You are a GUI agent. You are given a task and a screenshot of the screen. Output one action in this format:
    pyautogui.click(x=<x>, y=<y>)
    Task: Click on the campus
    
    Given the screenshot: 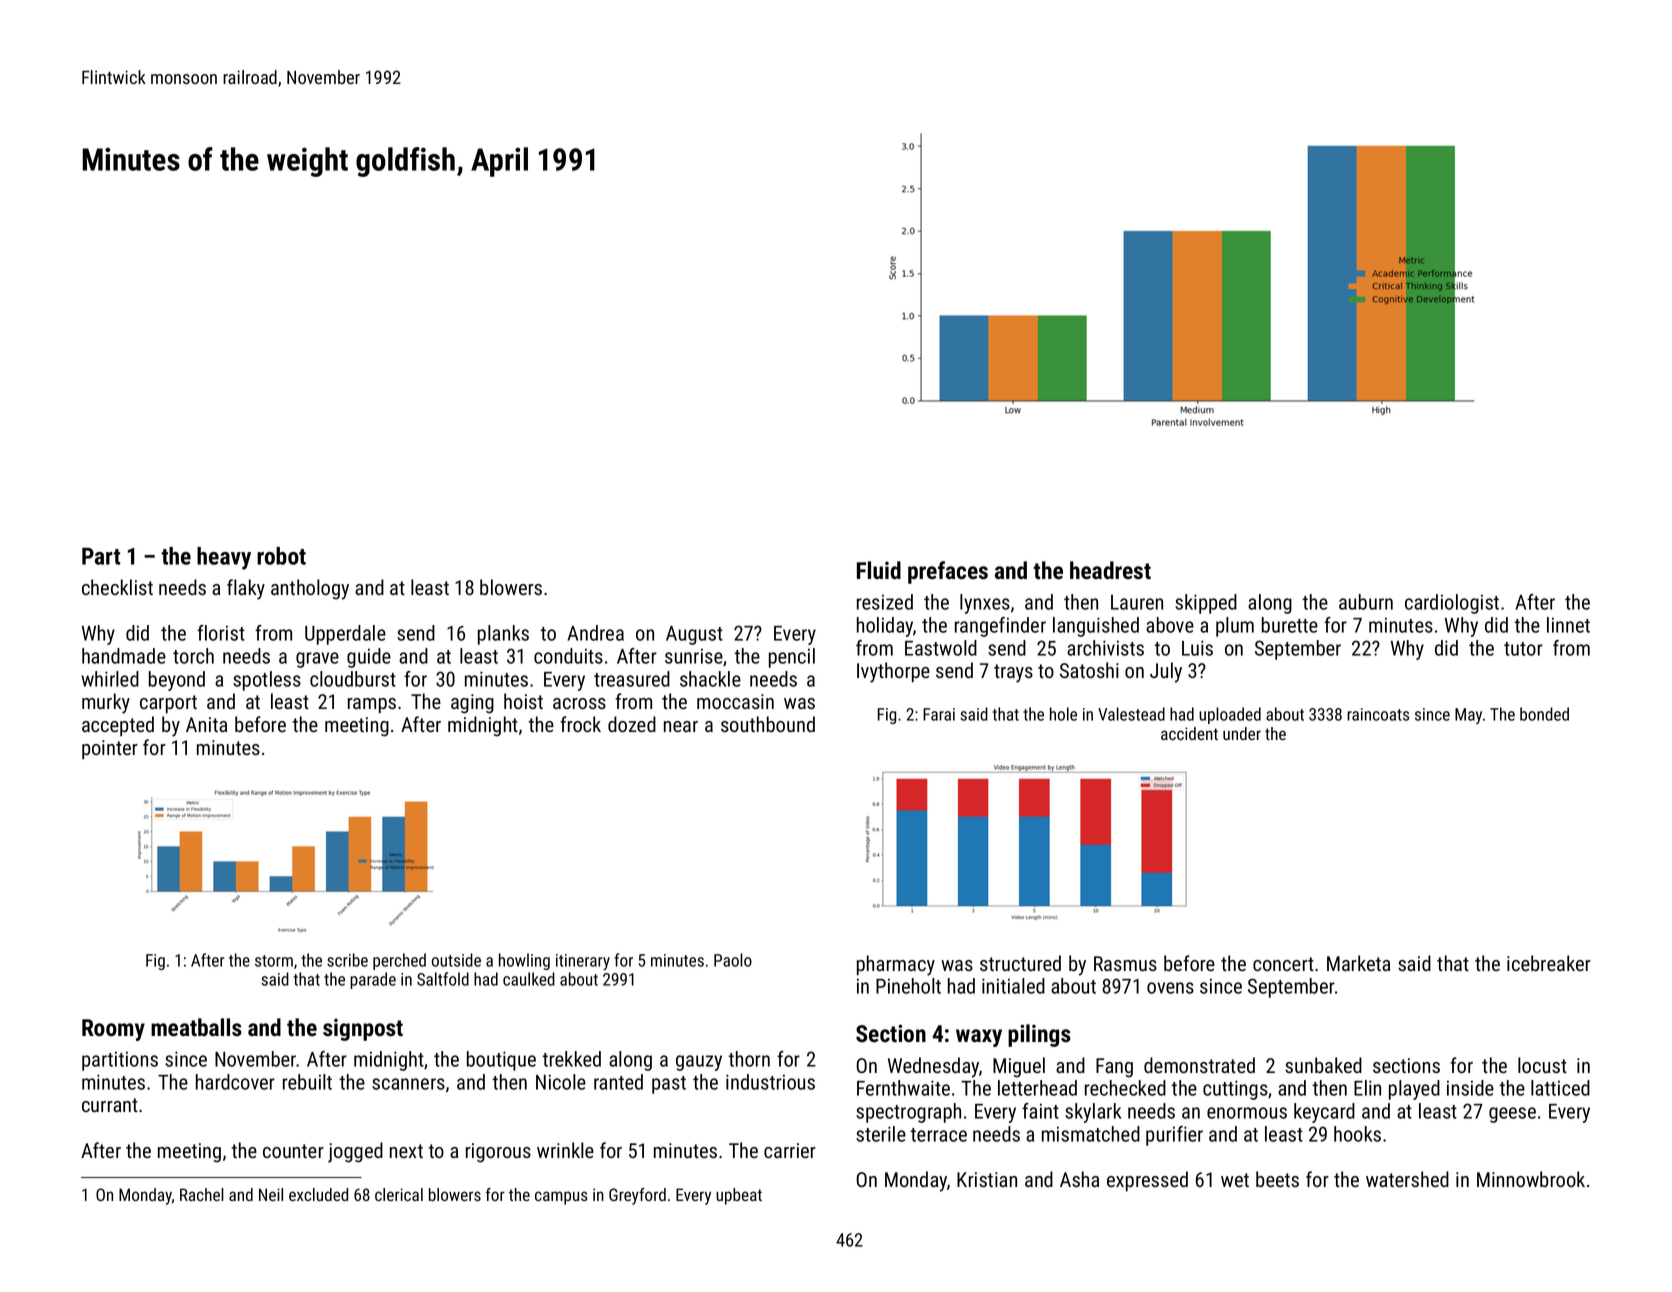 What is the action you would take?
    pyautogui.click(x=561, y=1198)
